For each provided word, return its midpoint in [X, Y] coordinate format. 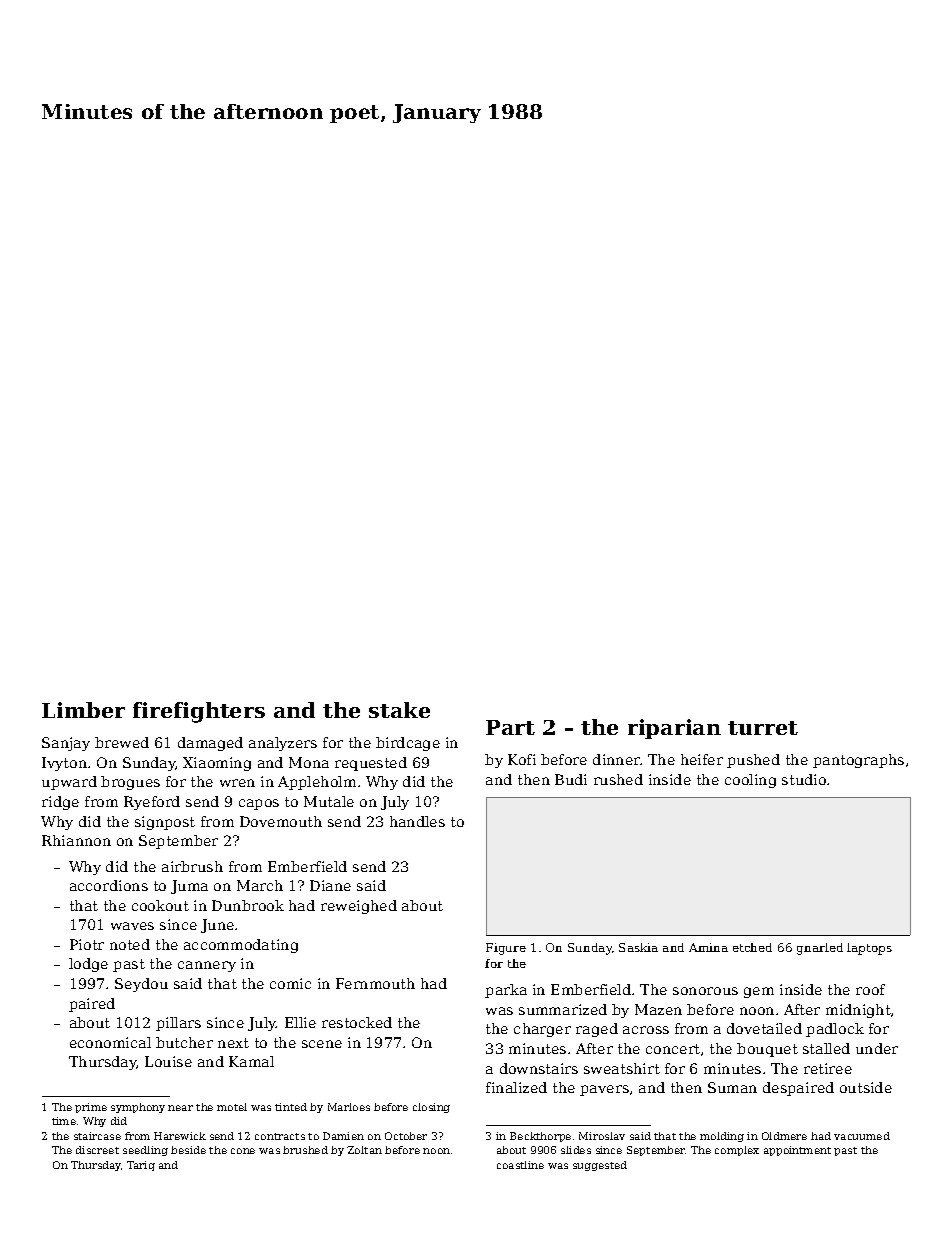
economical [110, 1042]
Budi [571, 779]
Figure [506, 949]
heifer [702, 759]
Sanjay [66, 744]
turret [763, 728]
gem [759, 992]
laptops [869, 949]
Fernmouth [375, 983]
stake [399, 710]
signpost [165, 823]
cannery [207, 966]
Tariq [141, 1166]
